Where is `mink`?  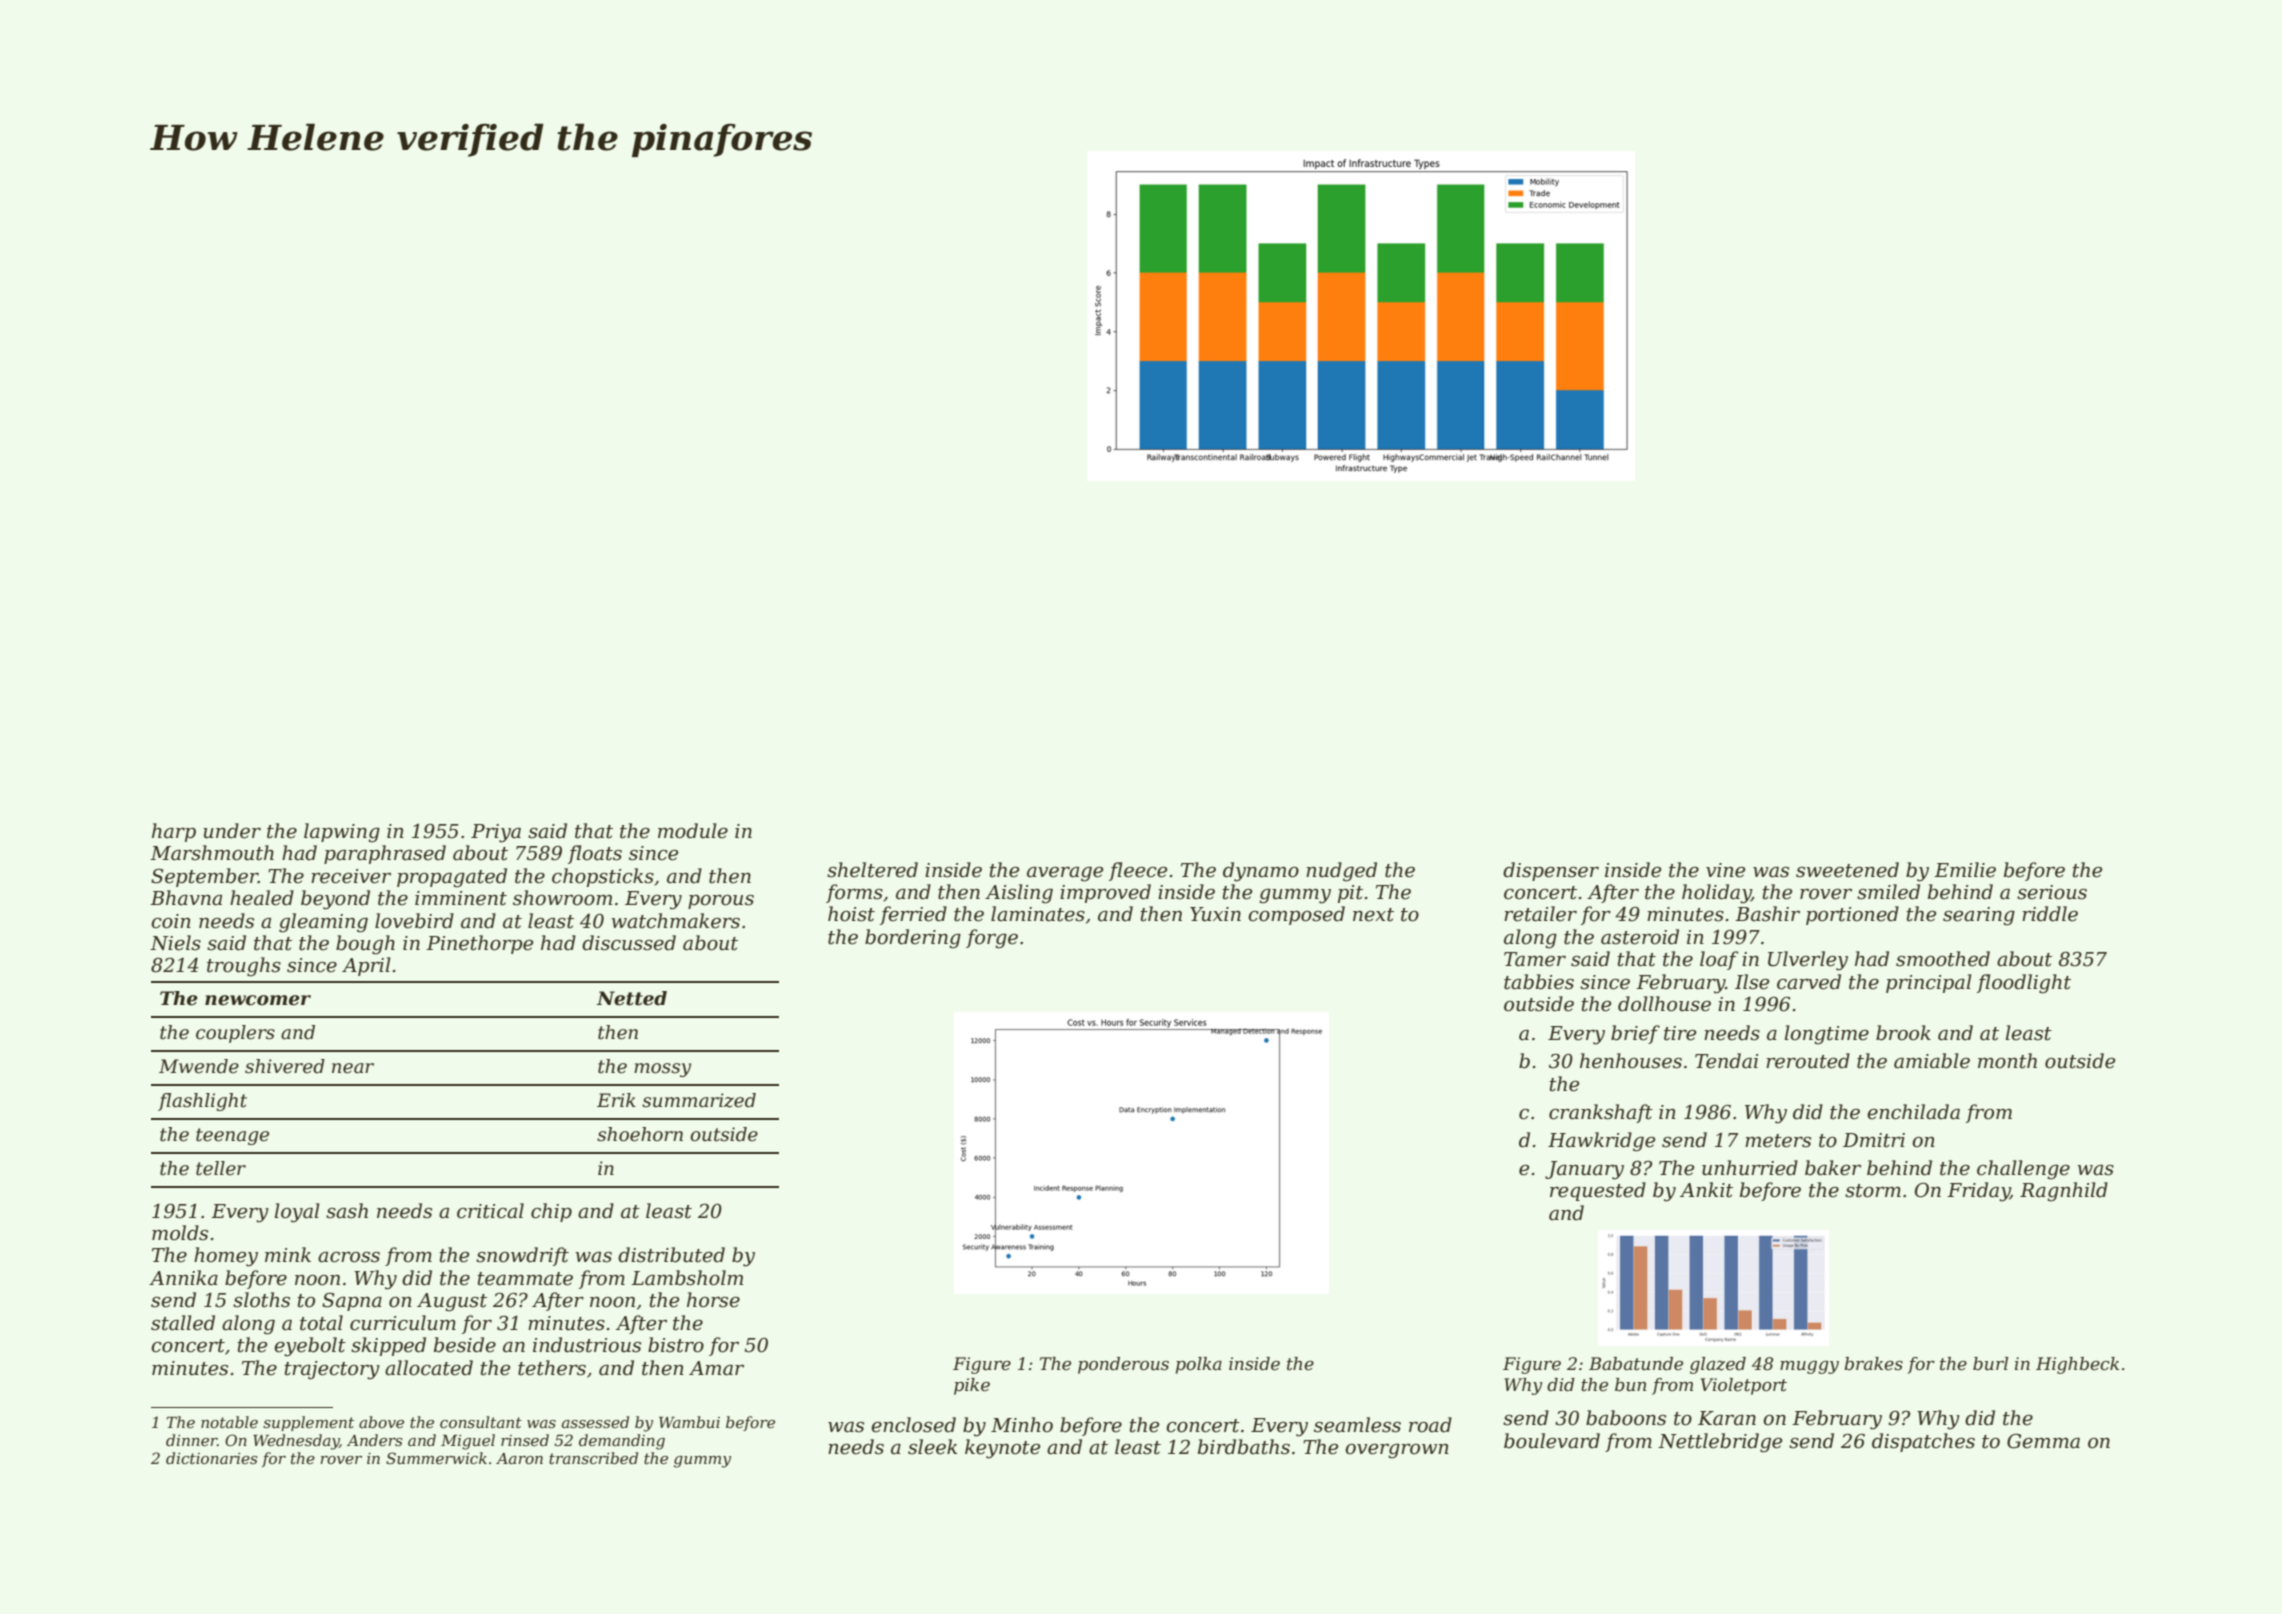 mink is located at coordinates (288, 1254).
